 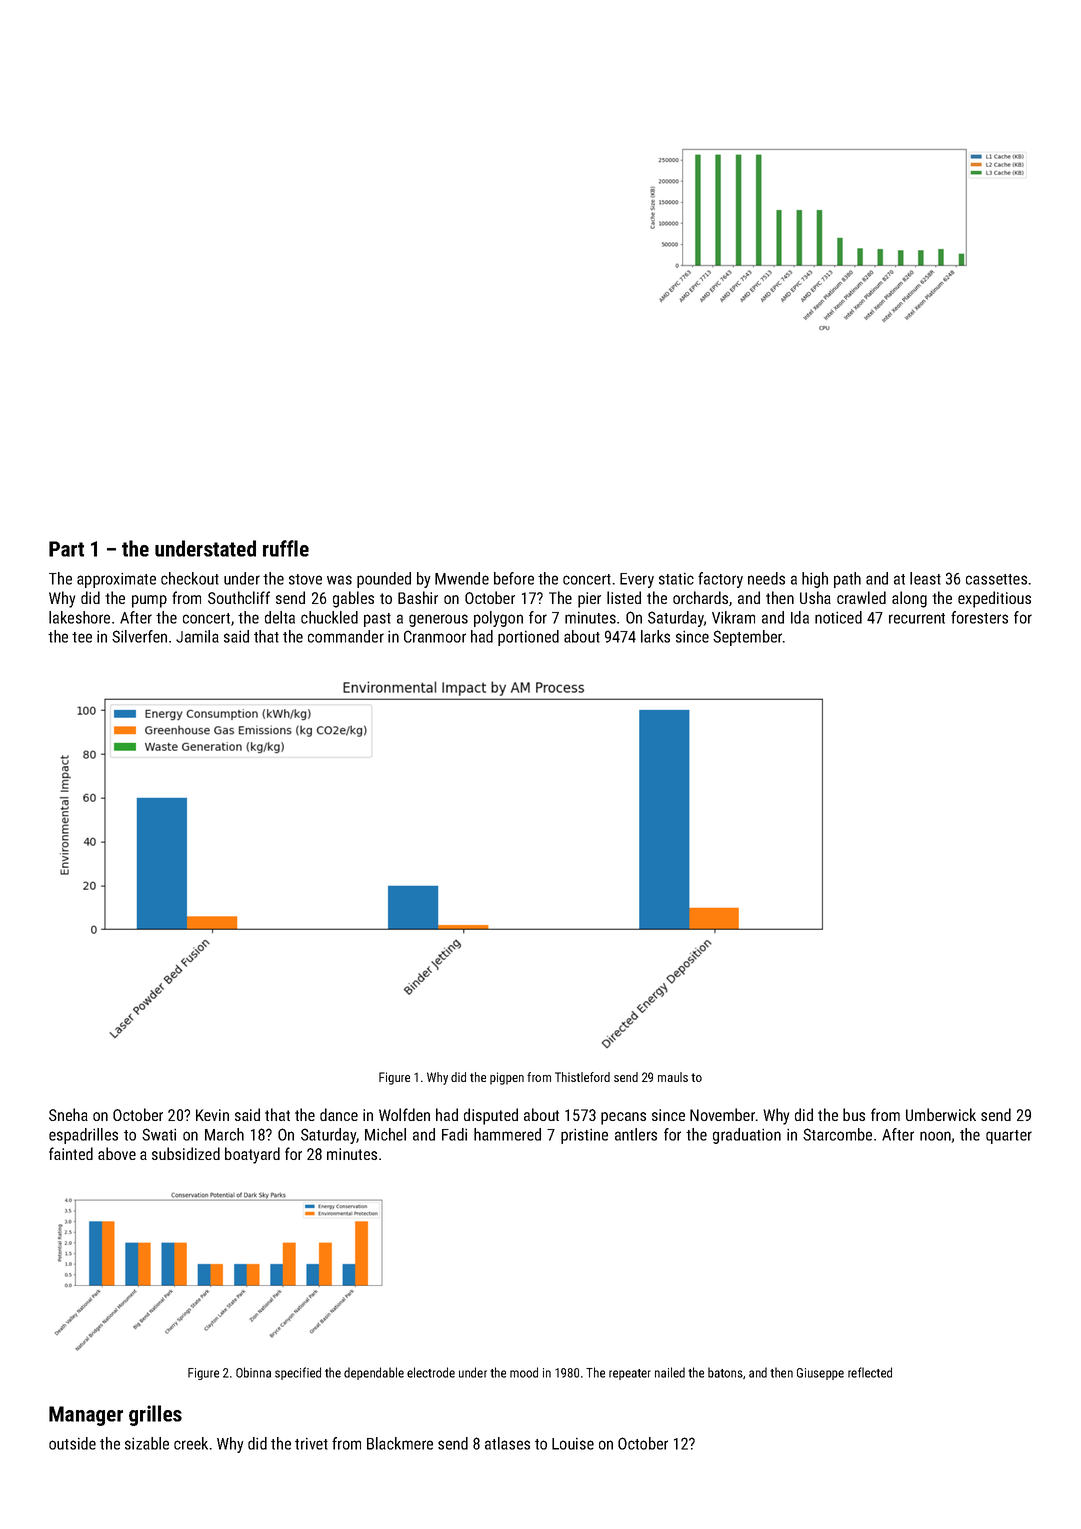 What do you see at coordinates (854, 1114) in the document?
I see `bus` at bounding box center [854, 1114].
